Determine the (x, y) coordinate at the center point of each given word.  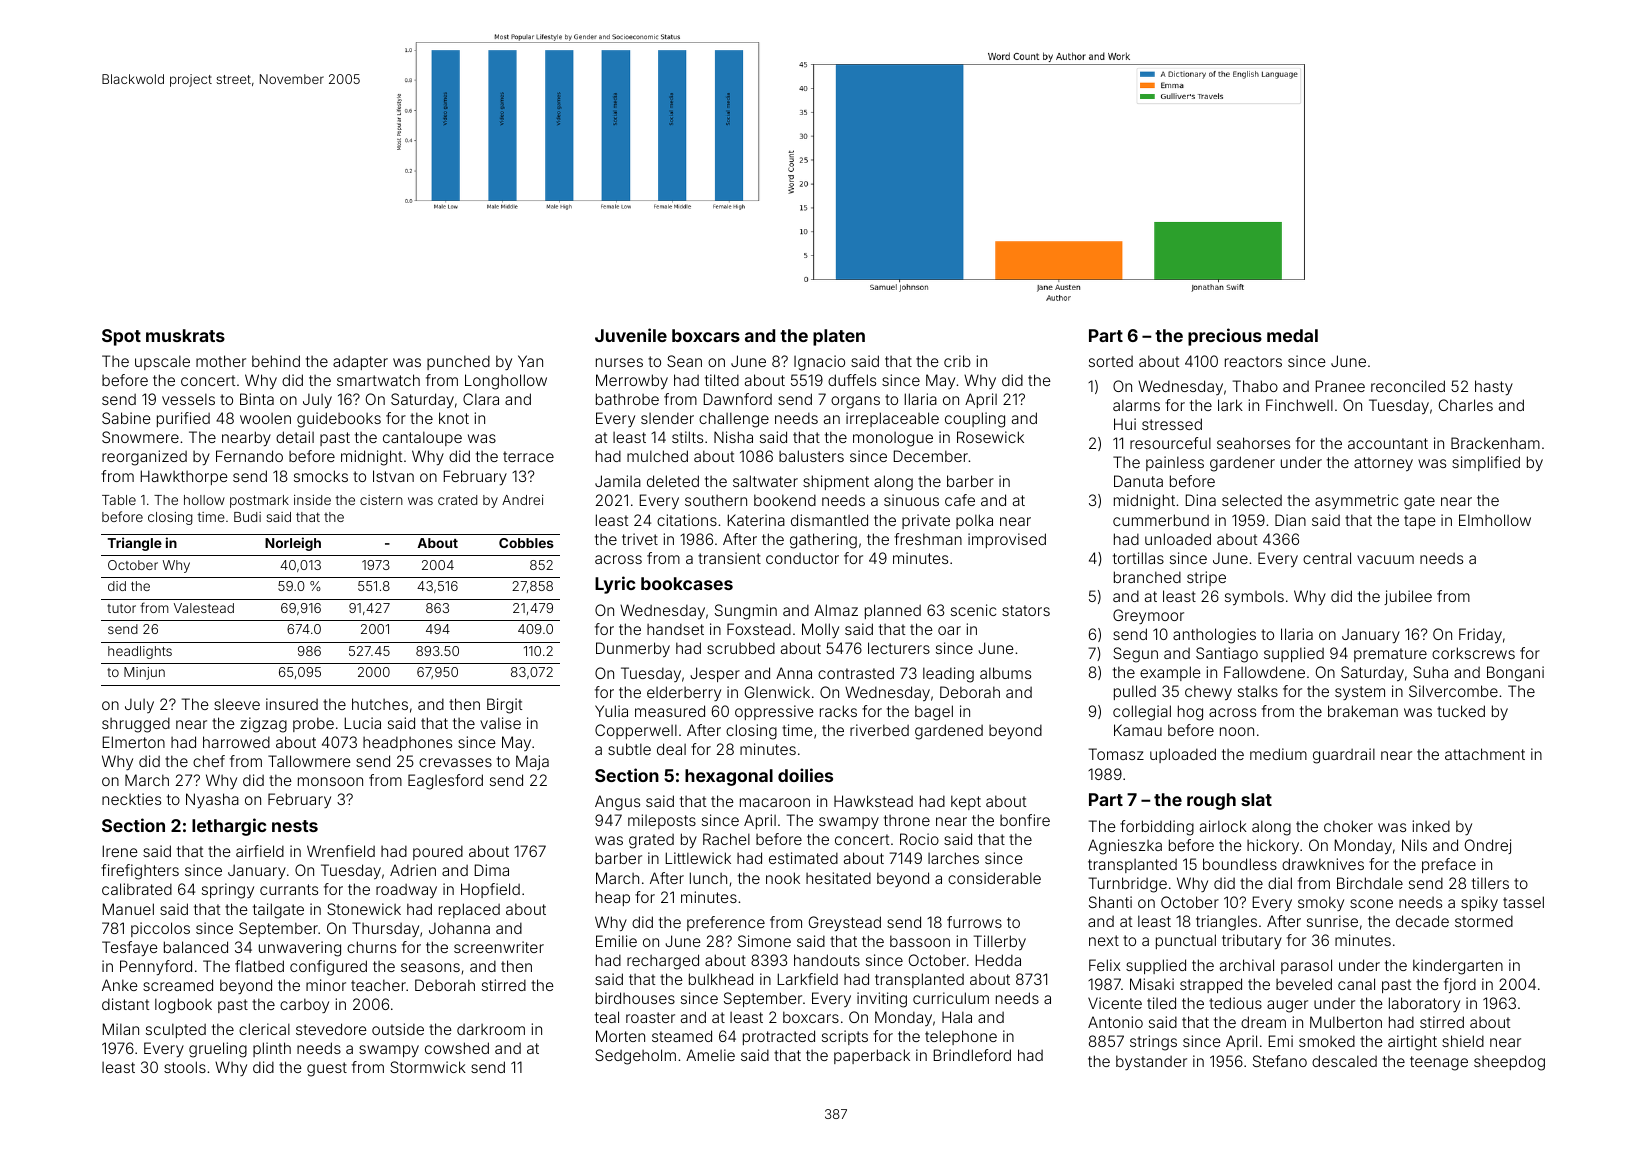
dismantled (829, 520)
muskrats (185, 335)
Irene (120, 851)
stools (185, 1067)
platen (839, 337)
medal (1292, 335)
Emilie (616, 941)
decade (1422, 921)
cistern (381, 500)
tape (1420, 522)
